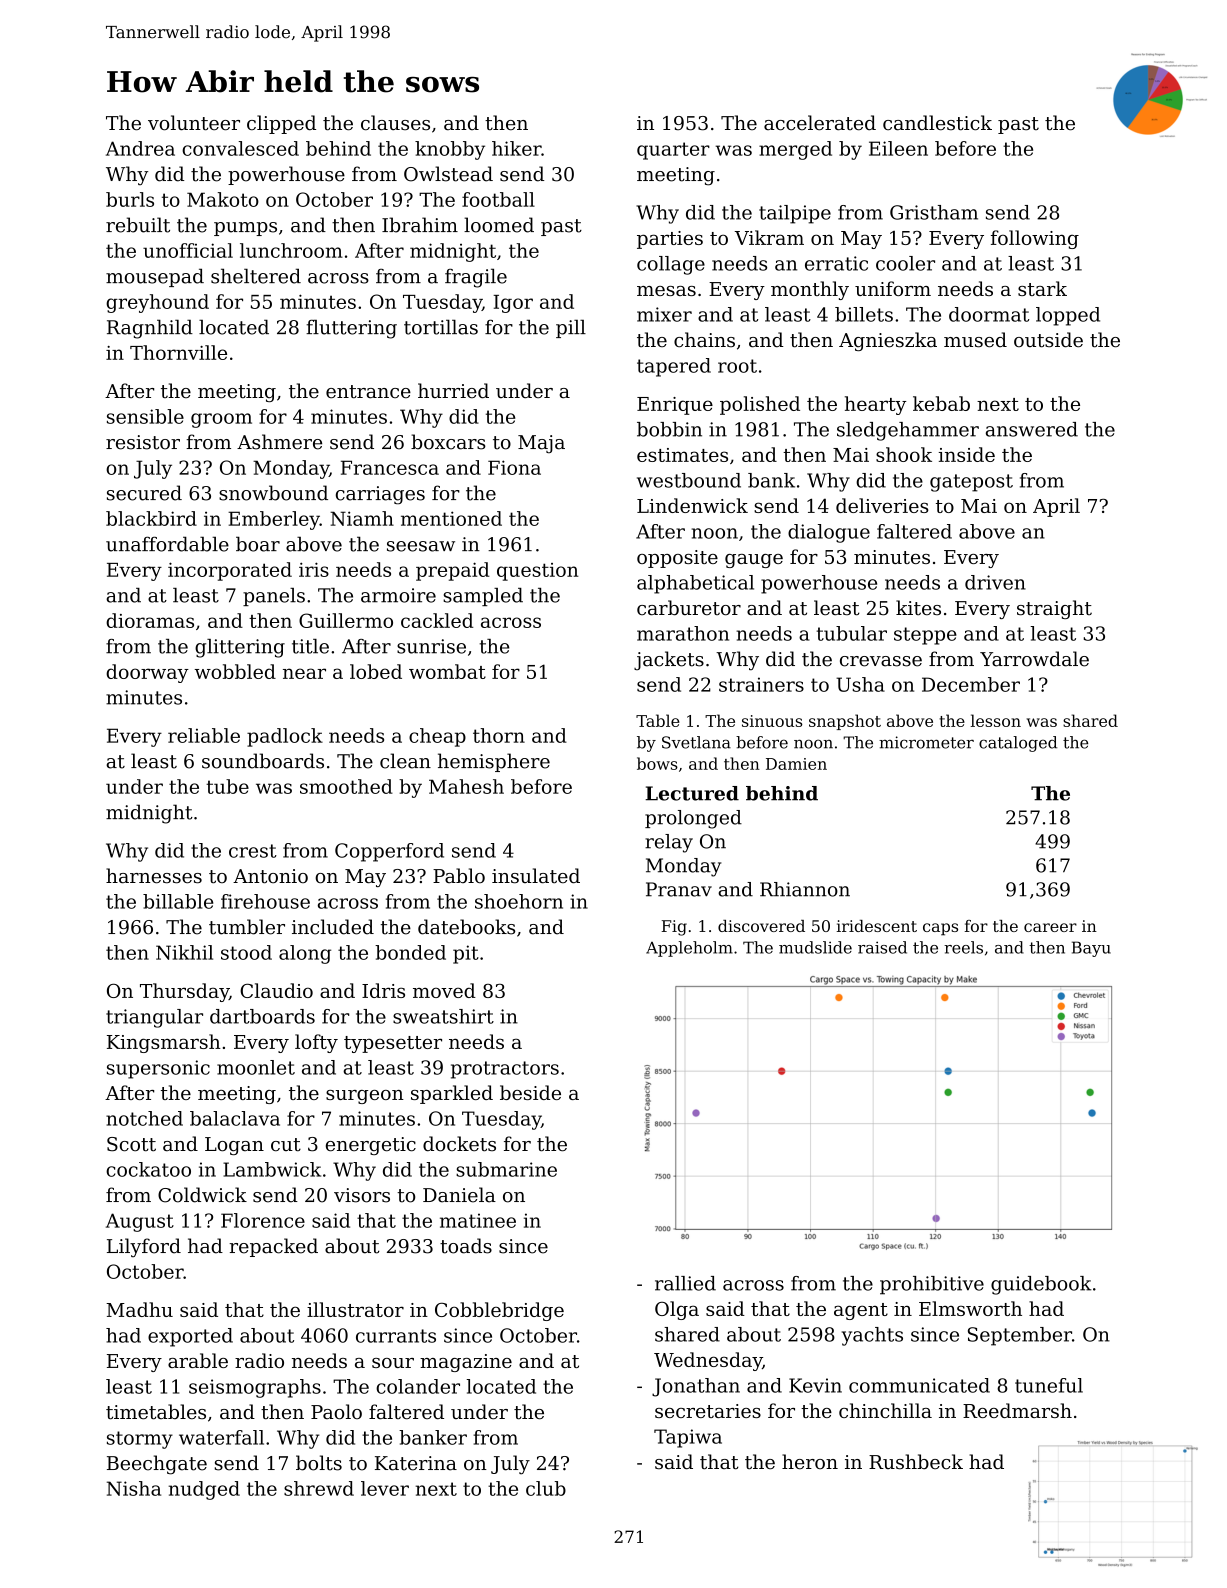 The image size is (1227, 1588). What do you see at coordinates (926, 742) in the screenshot?
I see `micrometer` at bounding box center [926, 742].
